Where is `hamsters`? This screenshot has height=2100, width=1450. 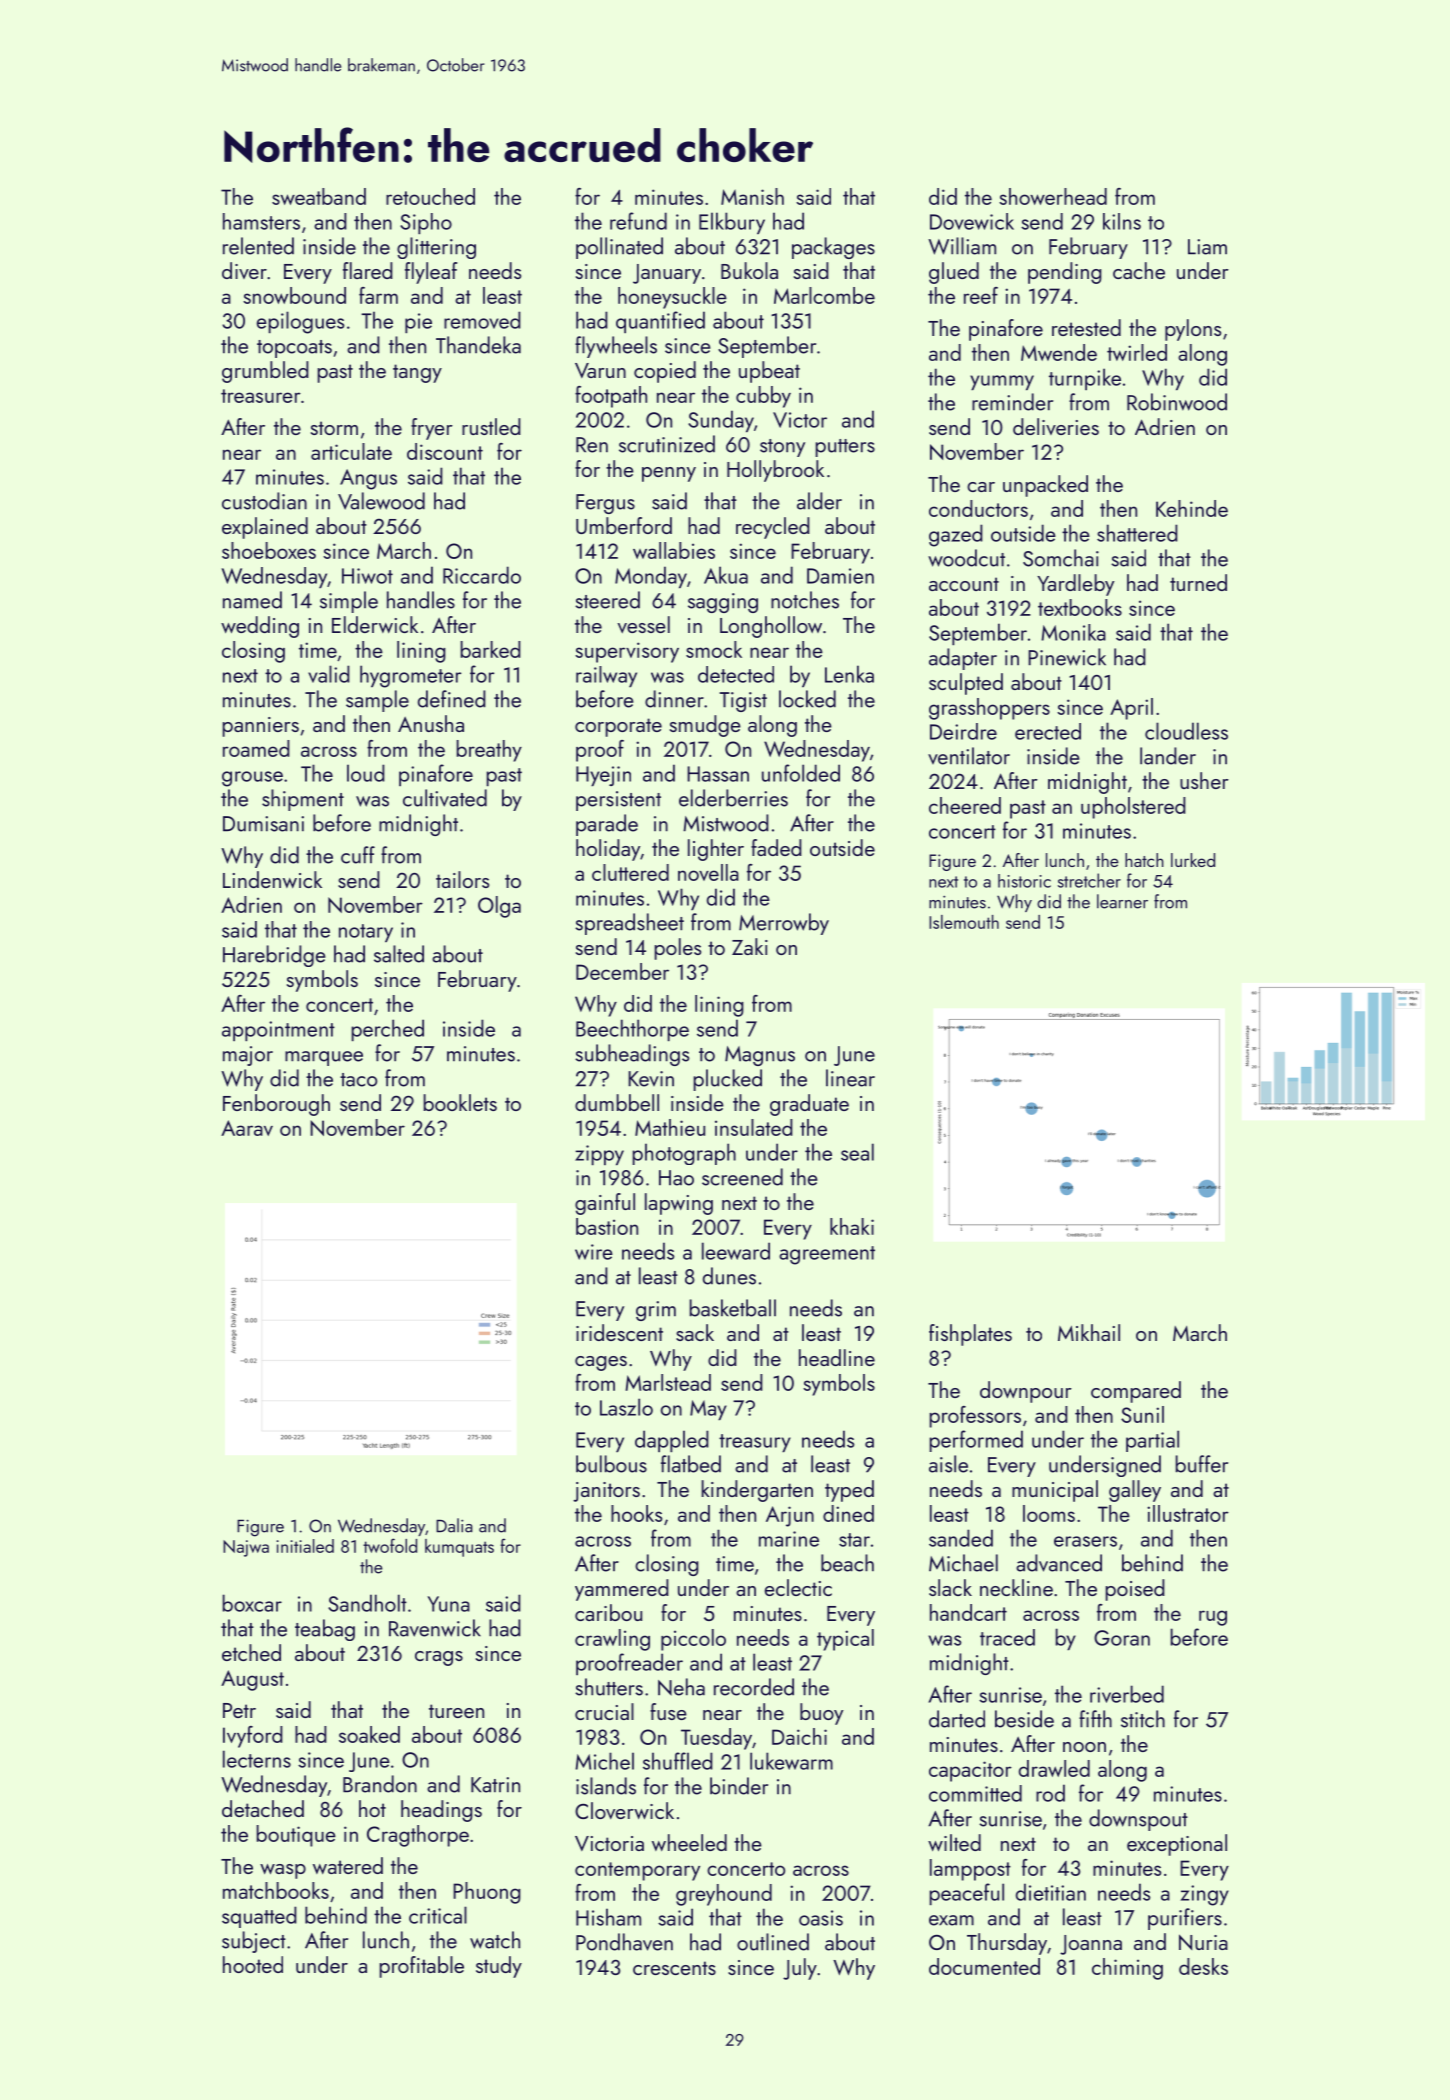
hamsters is located at coordinates (261, 221).
